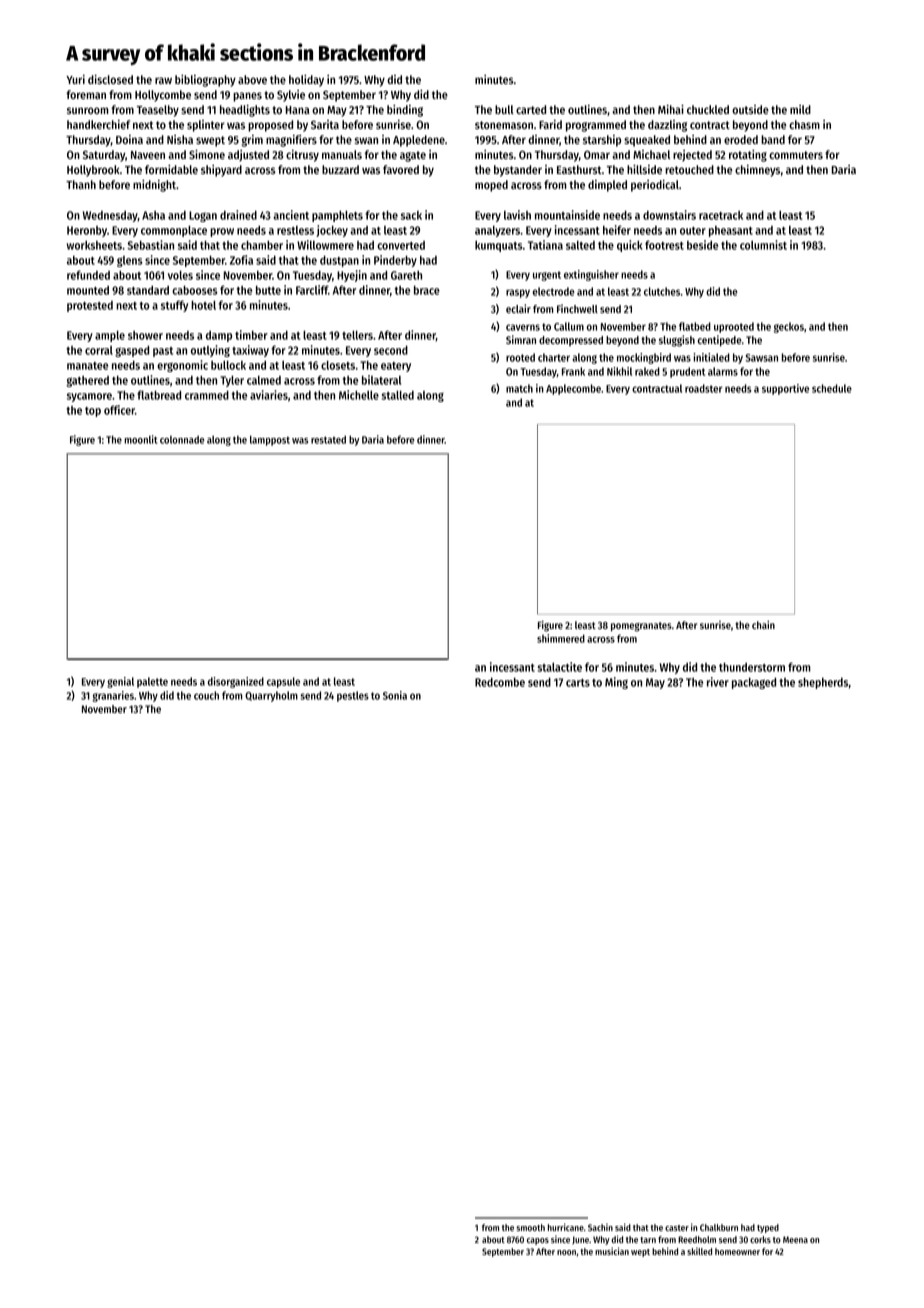 The height and width of the document is (1308, 924). Describe the element at coordinates (405, 111) in the document. I see `binding` at that location.
